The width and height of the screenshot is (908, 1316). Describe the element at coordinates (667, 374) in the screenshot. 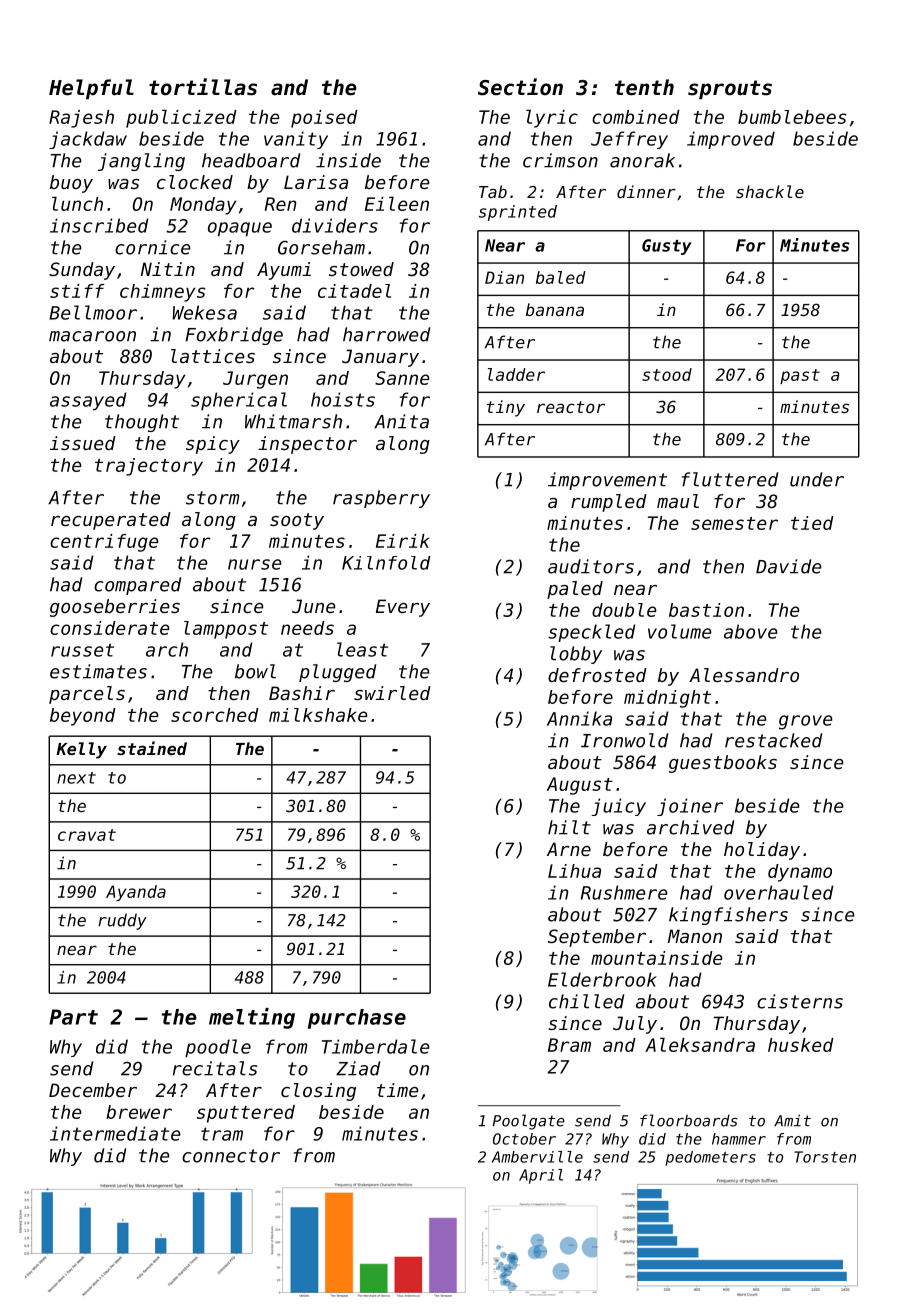

I see `stood` at that location.
